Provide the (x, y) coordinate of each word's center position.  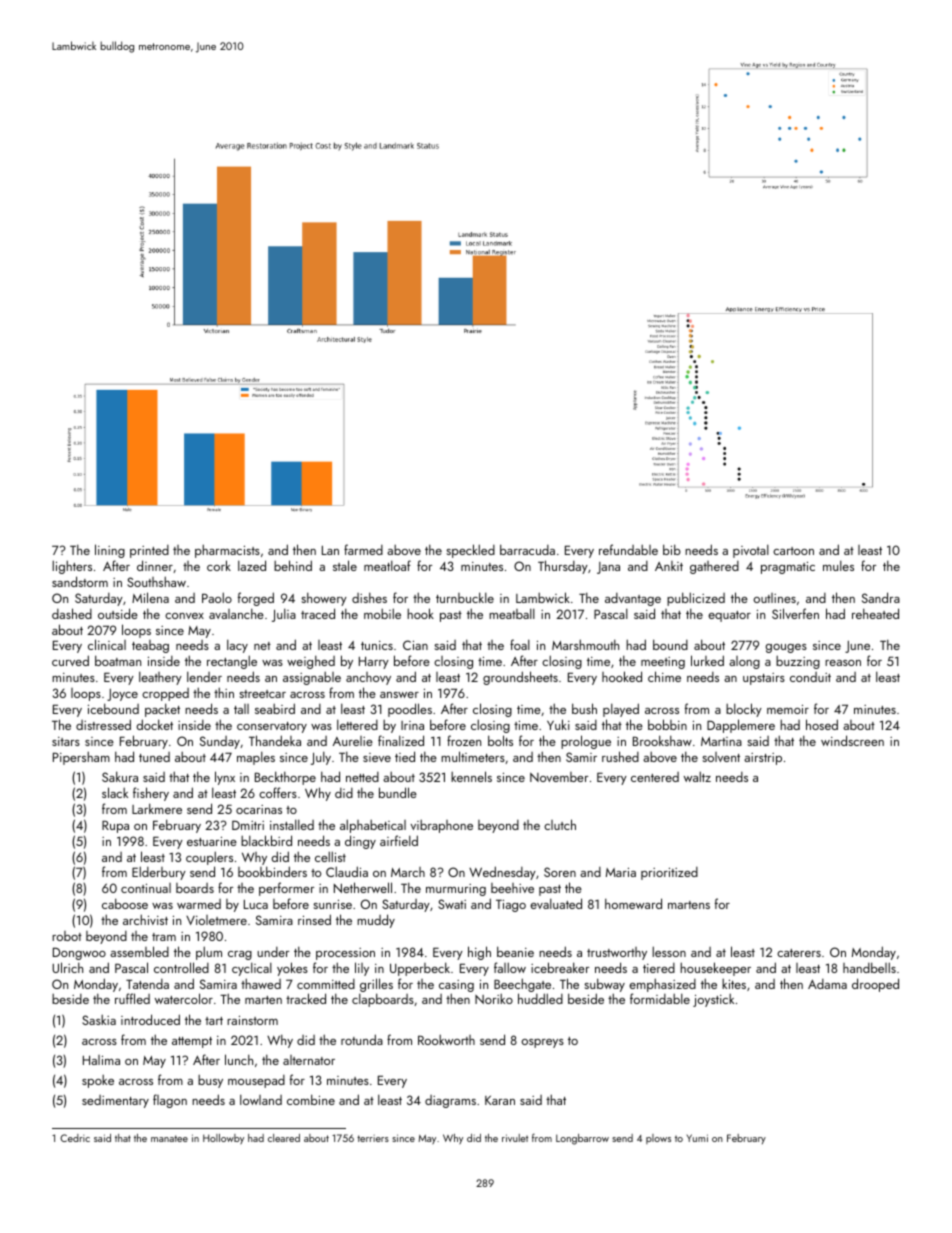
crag (240, 955)
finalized (401, 740)
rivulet (515, 1138)
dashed (72, 613)
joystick (713, 1000)
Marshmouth (585, 644)
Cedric (75, 1138)
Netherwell (363, 887)
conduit (810, 677)
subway (604, 985)
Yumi (697, 1138)
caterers (799, 953)
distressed (103, 724)
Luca (256, 904)
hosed (822, 724)
